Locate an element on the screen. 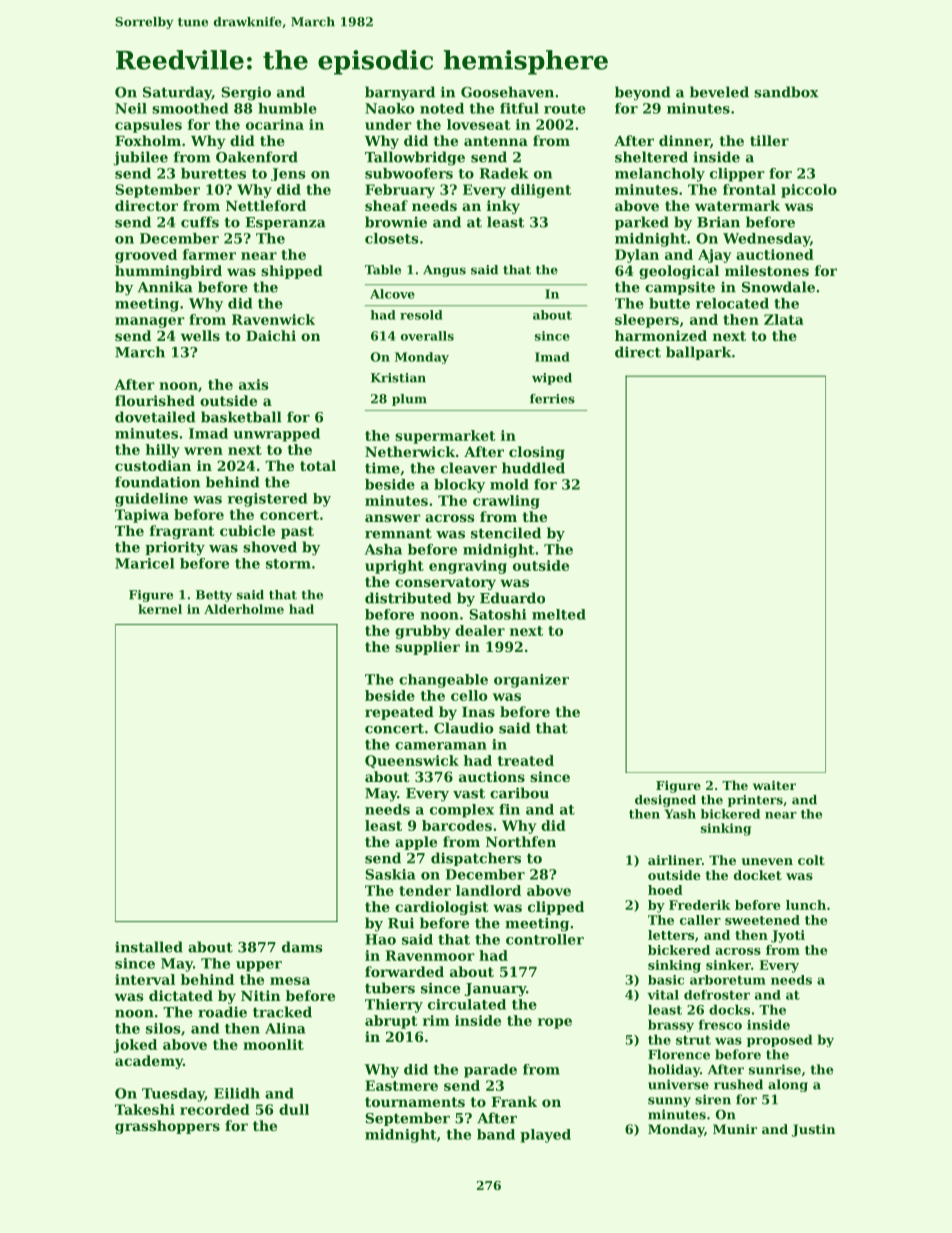 This screenshot has height=1233, width=952. dictated is located at coordinates (181, 995).
